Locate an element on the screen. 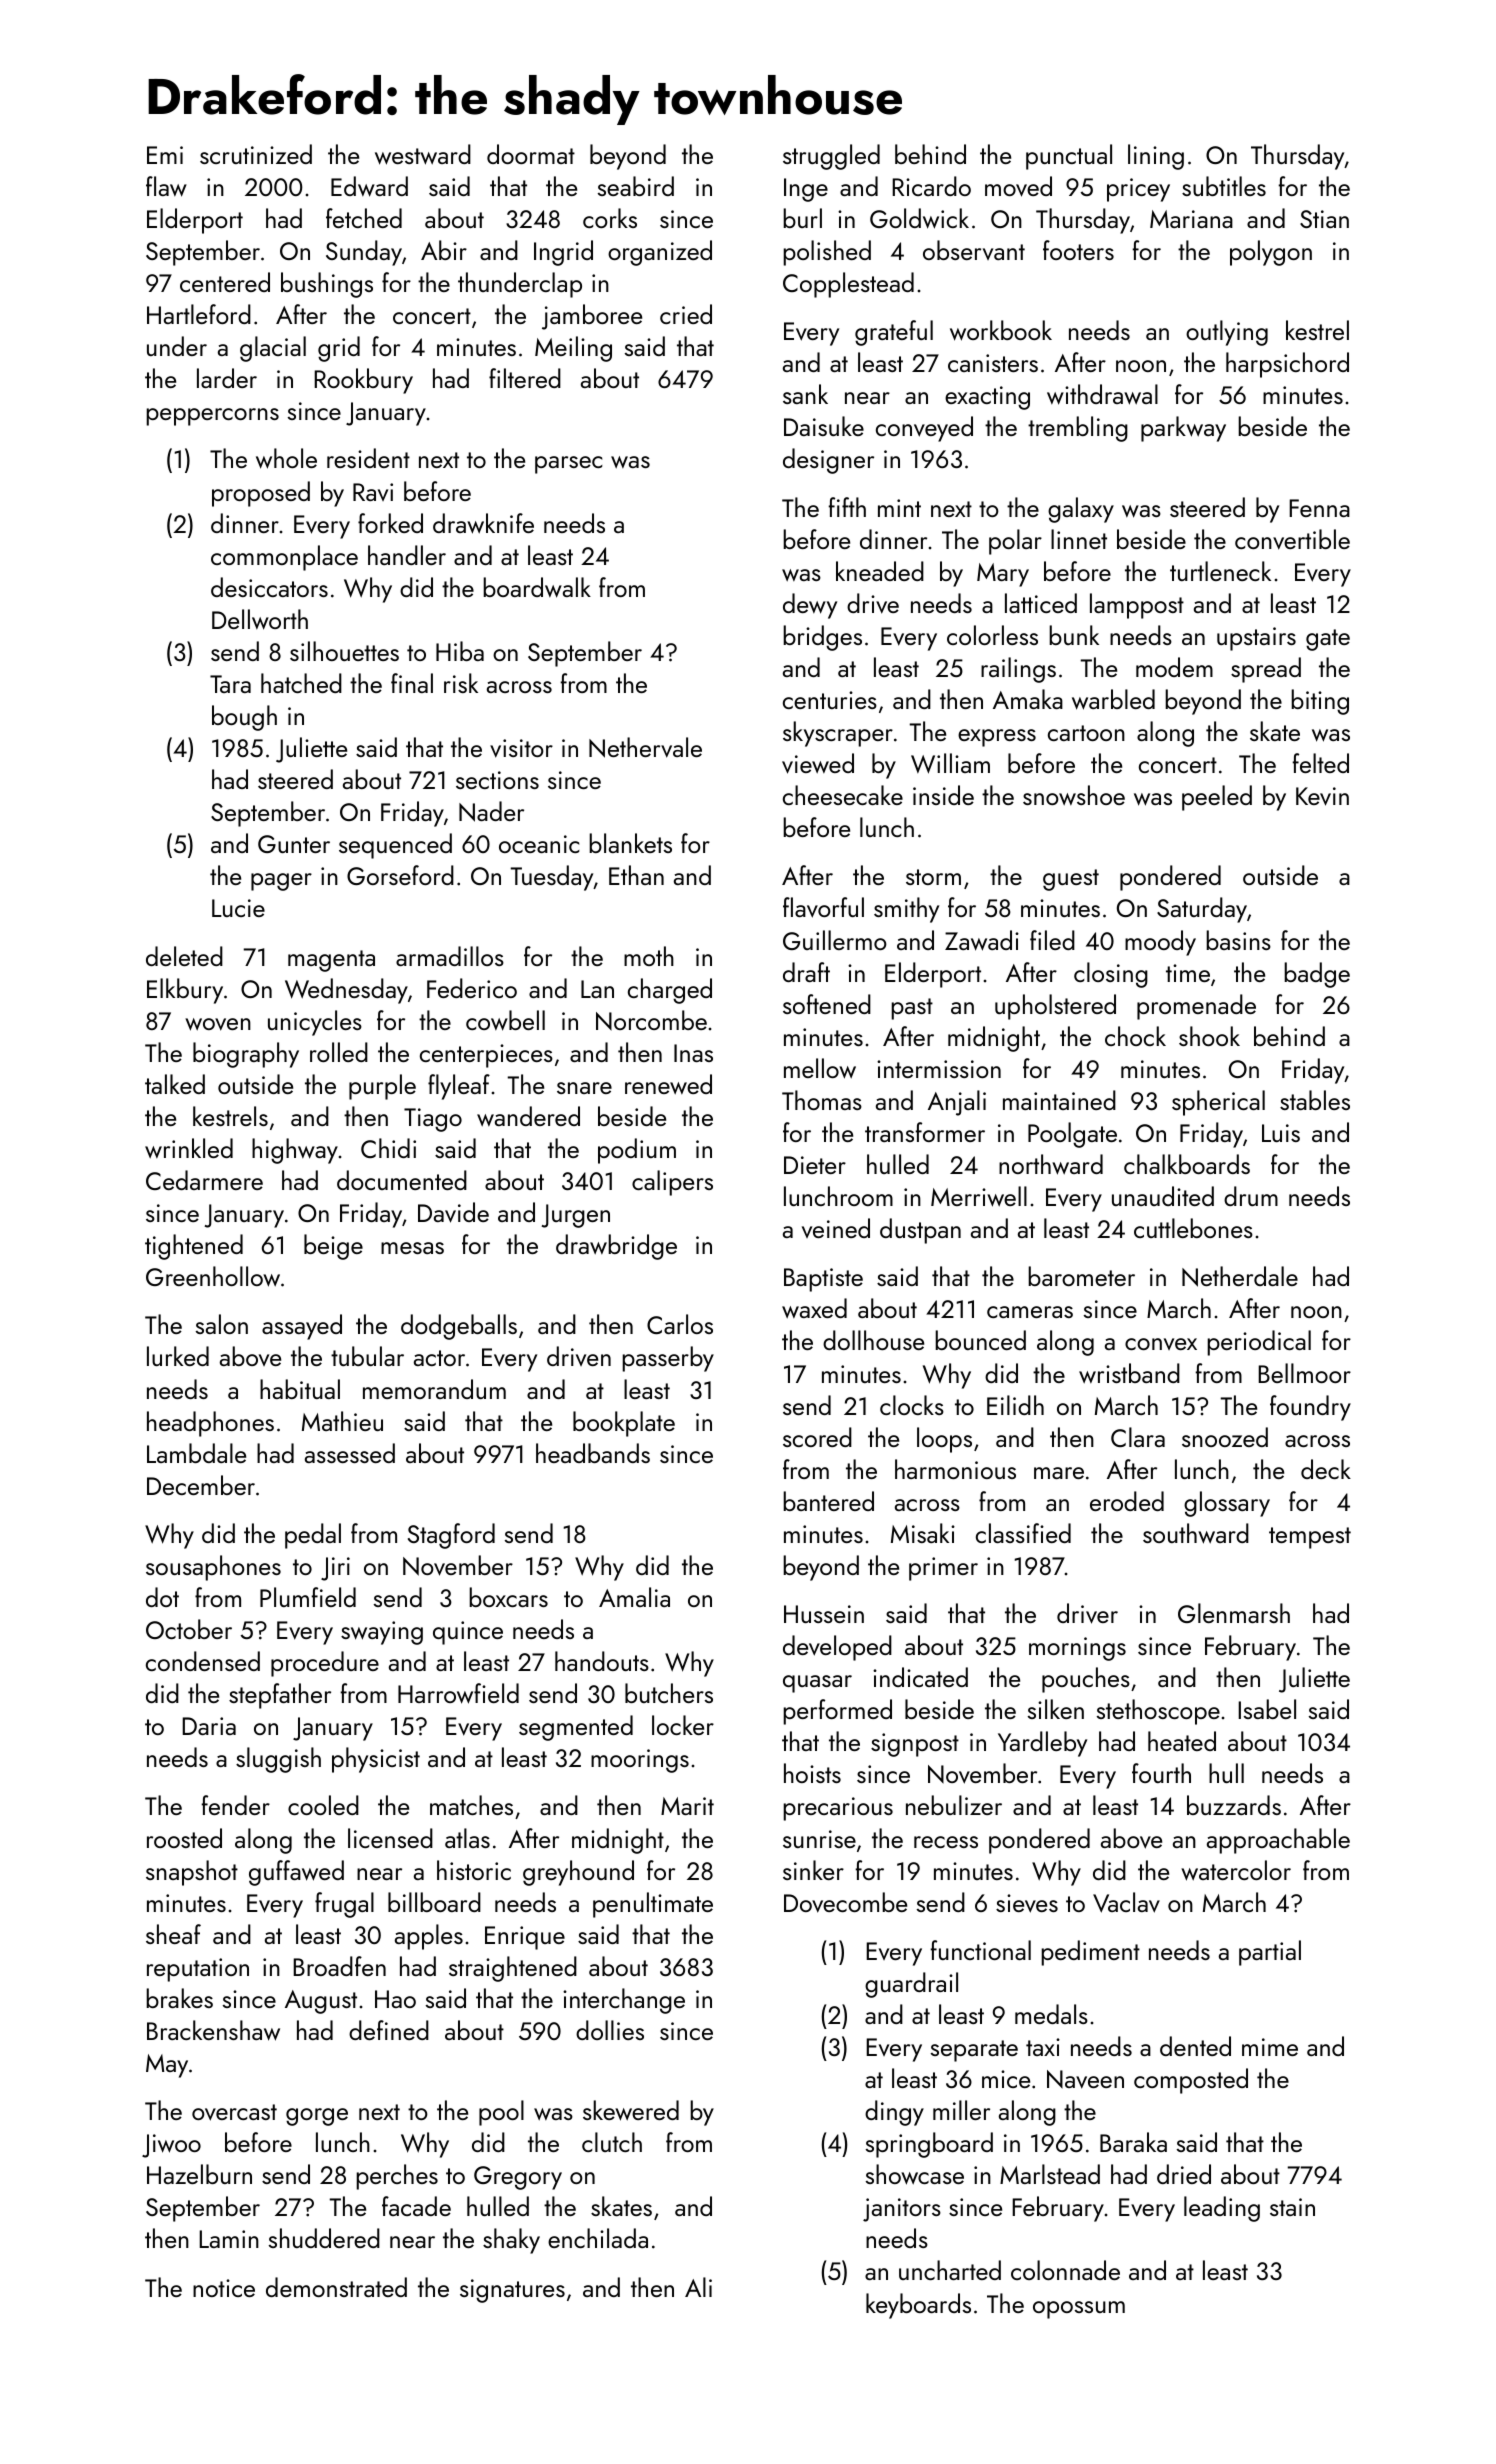  blankets is located at coordinates (630, 843).
